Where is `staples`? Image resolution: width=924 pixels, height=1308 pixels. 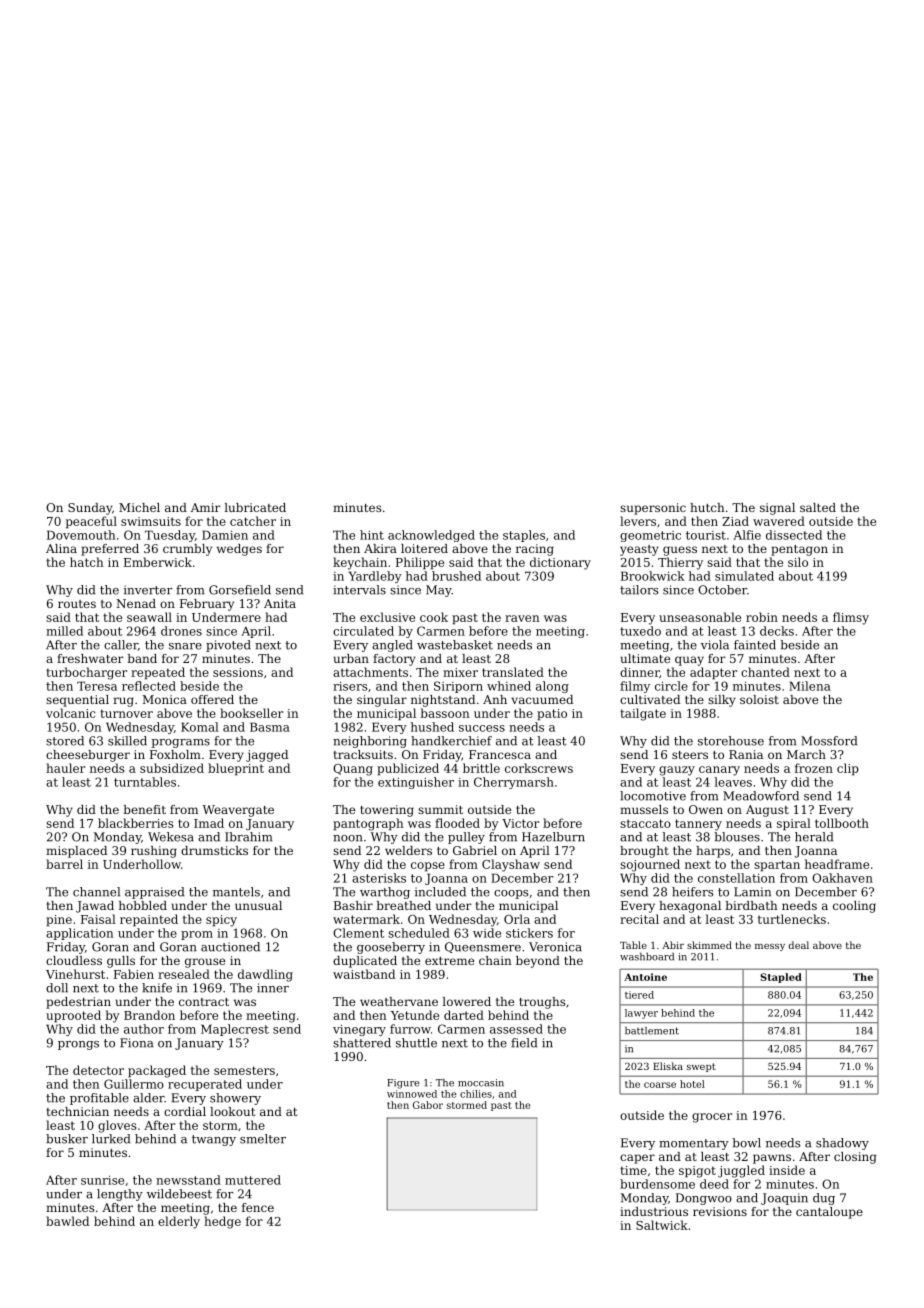
staples is located at coordinates (524, 536).
